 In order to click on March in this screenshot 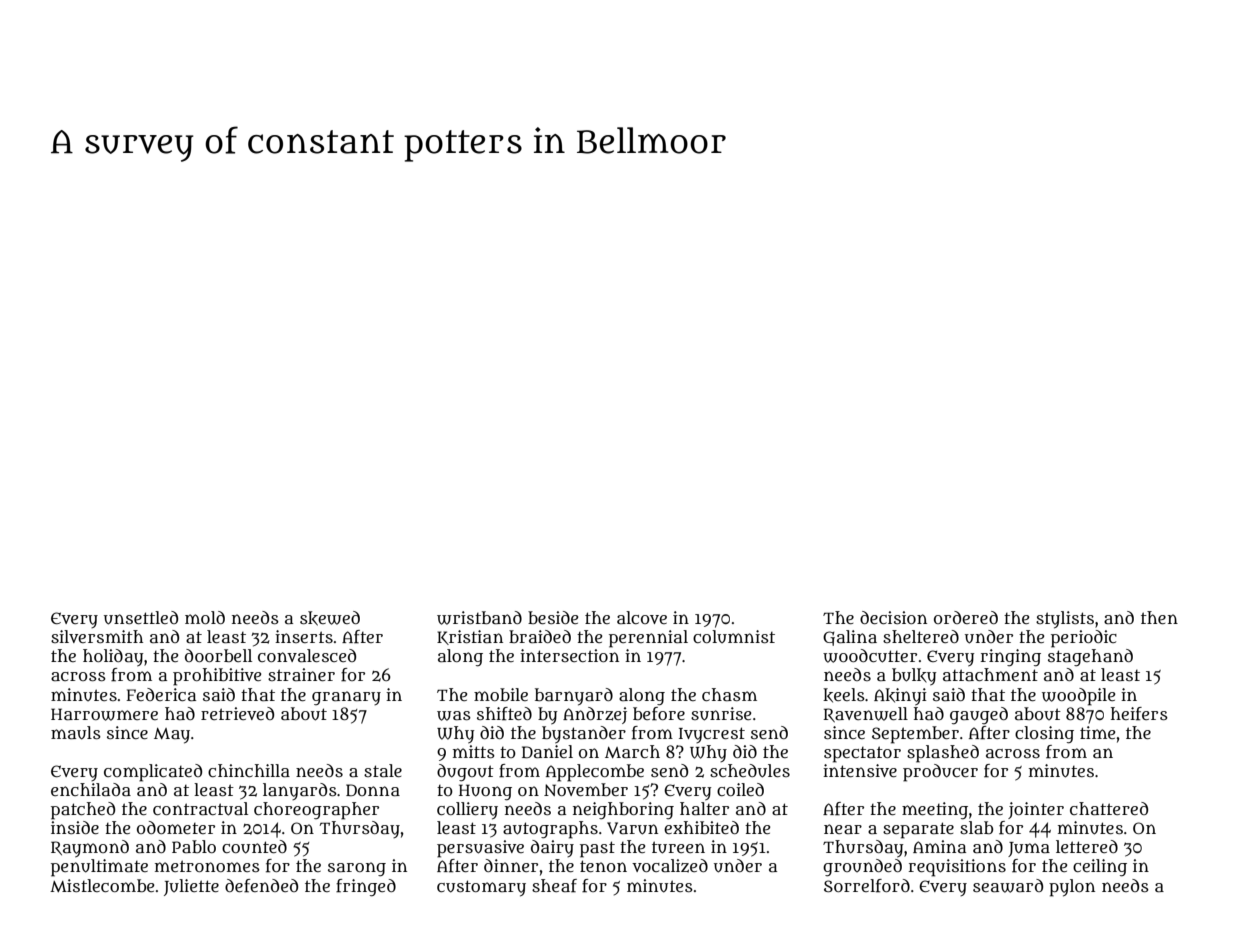, I will do `click(632, 752)`.
